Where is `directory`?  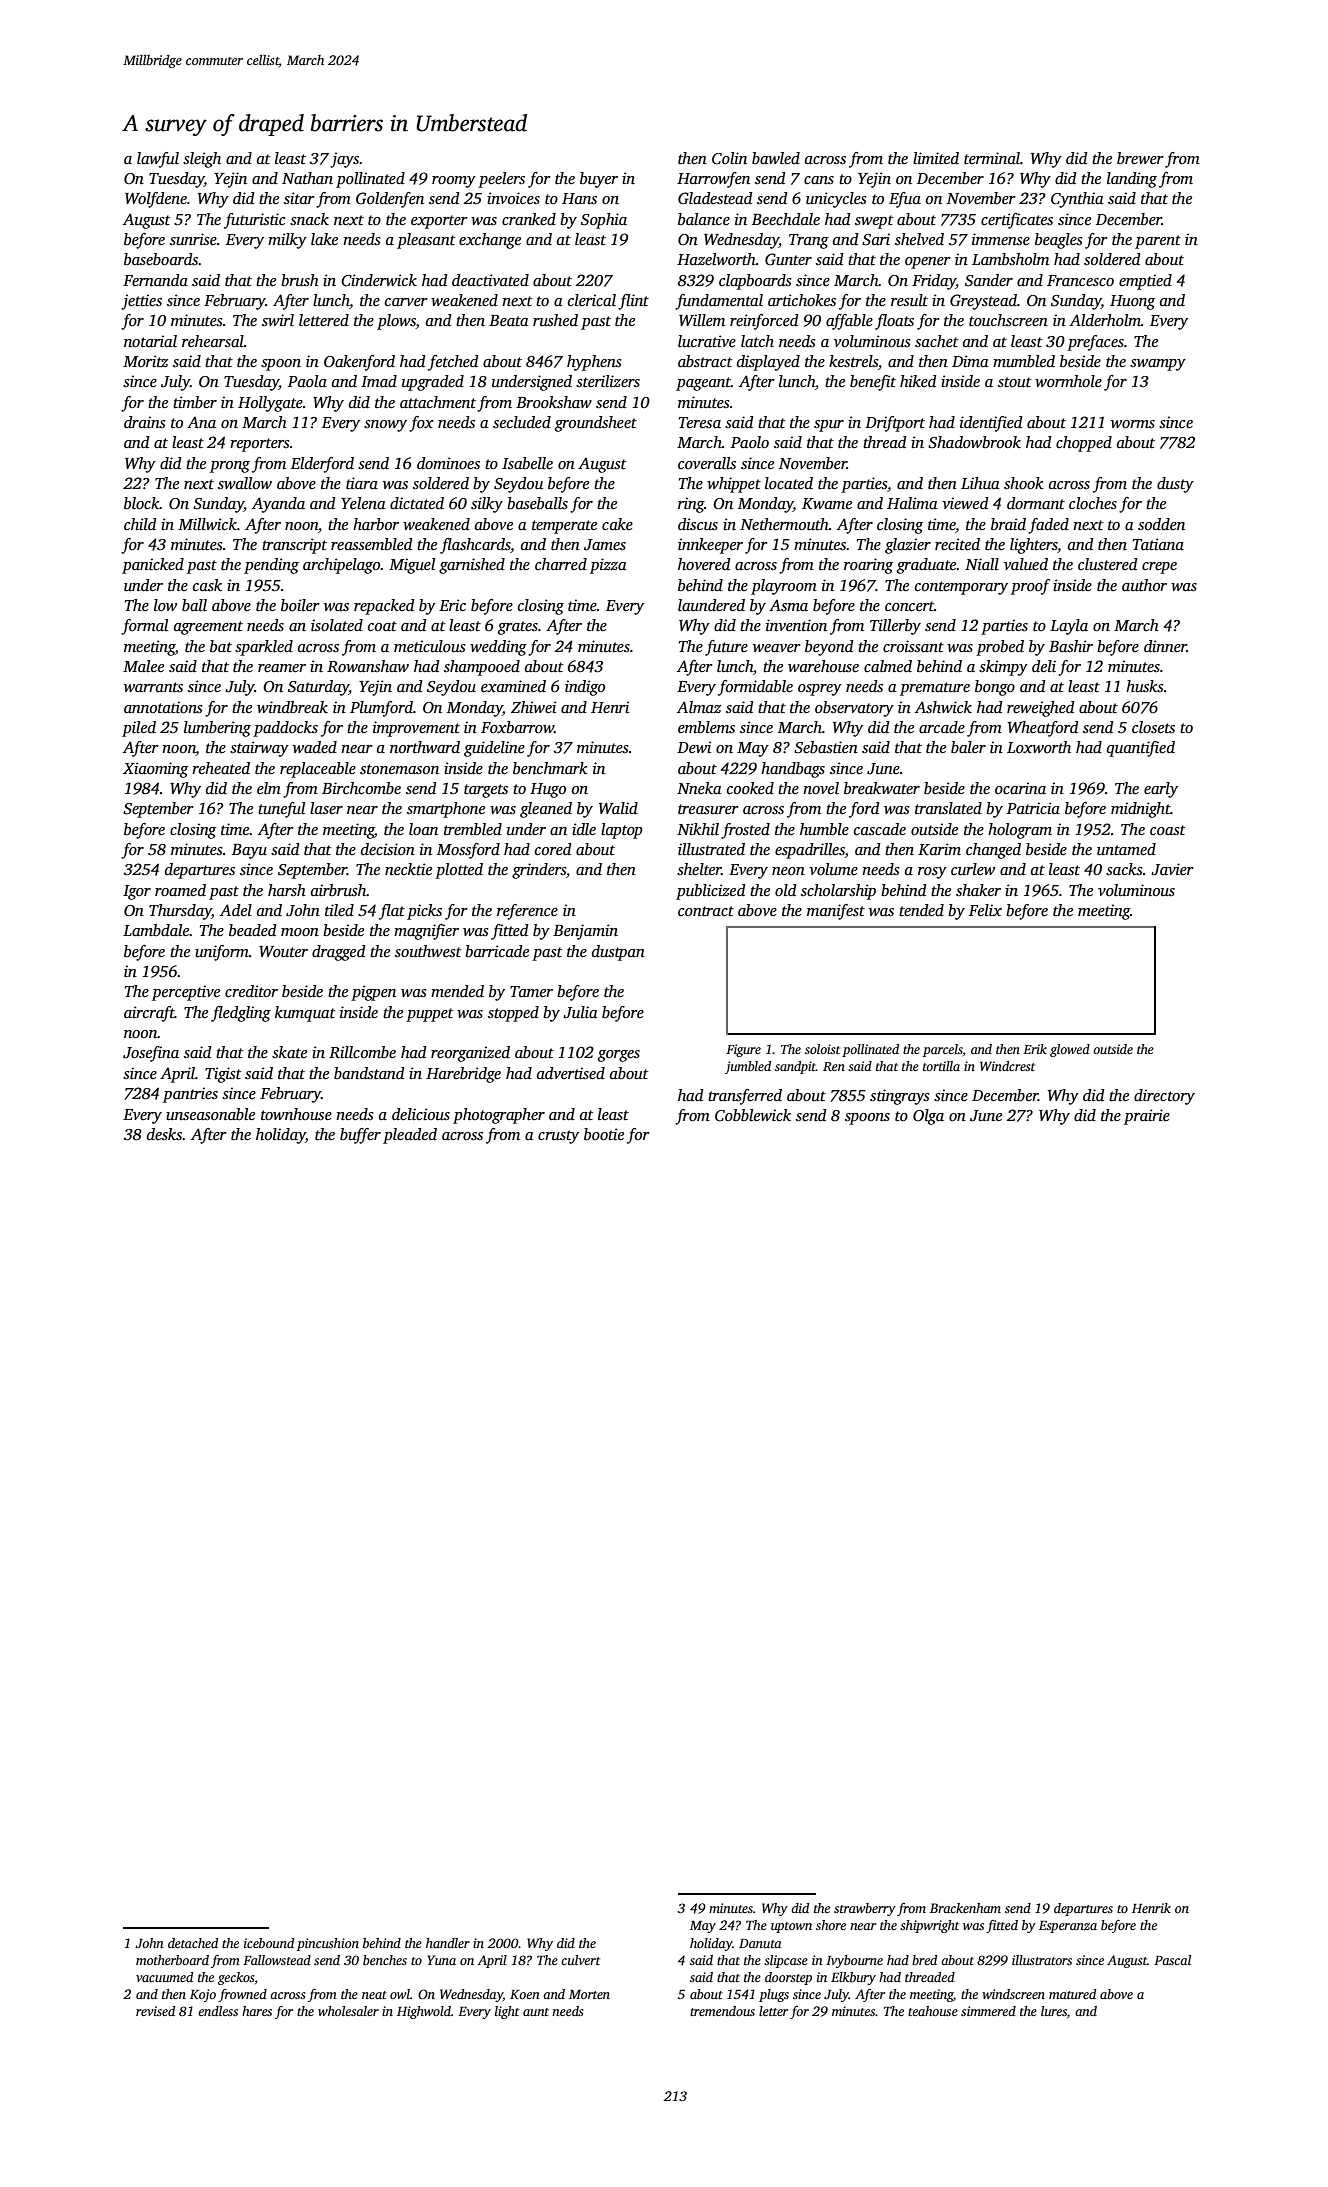
directory is located at coordinates (1164, 1097).
